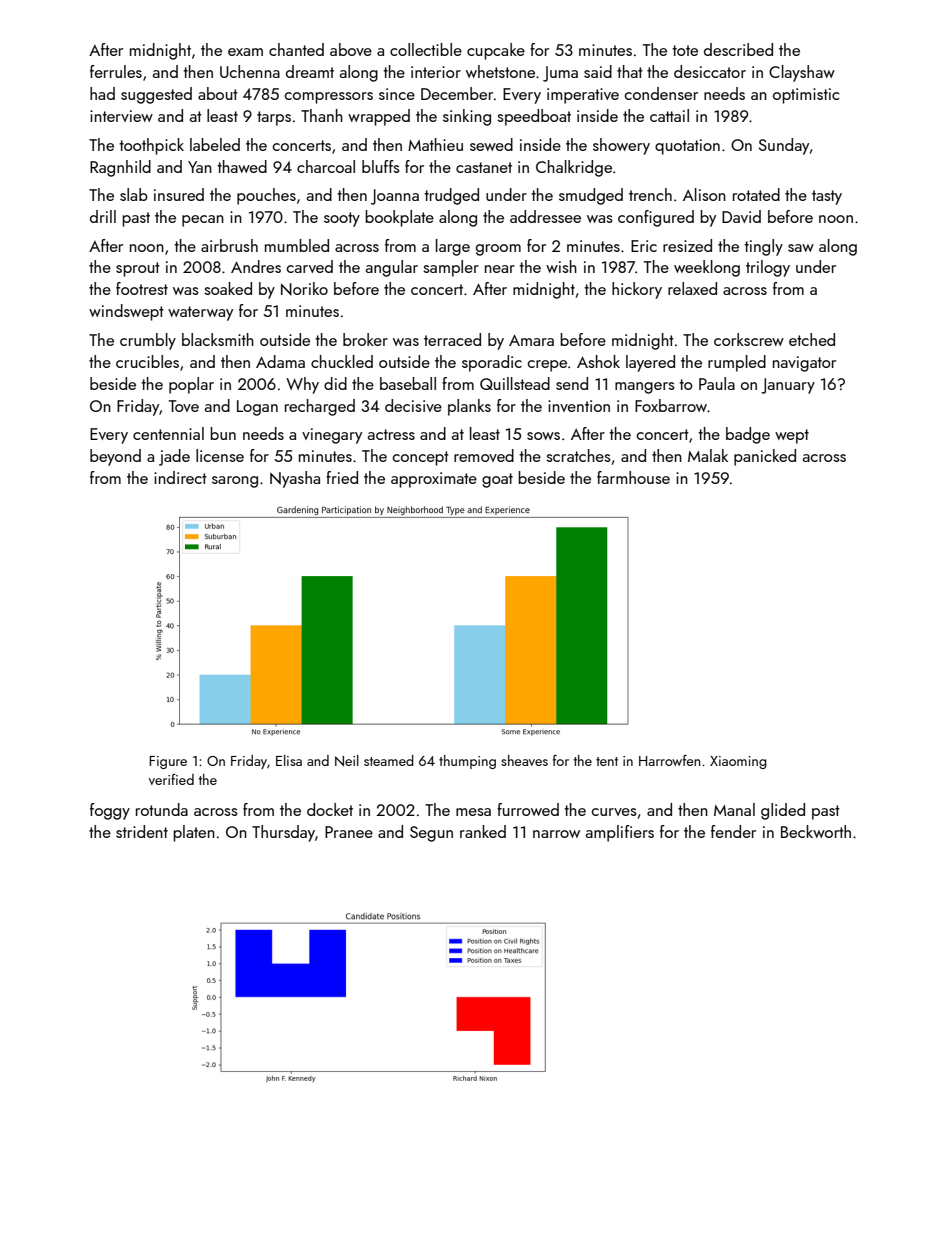  What do you see at coordinates (142, 831) in the screenshot?
I see `strident` at bounding box center [142, 831].
